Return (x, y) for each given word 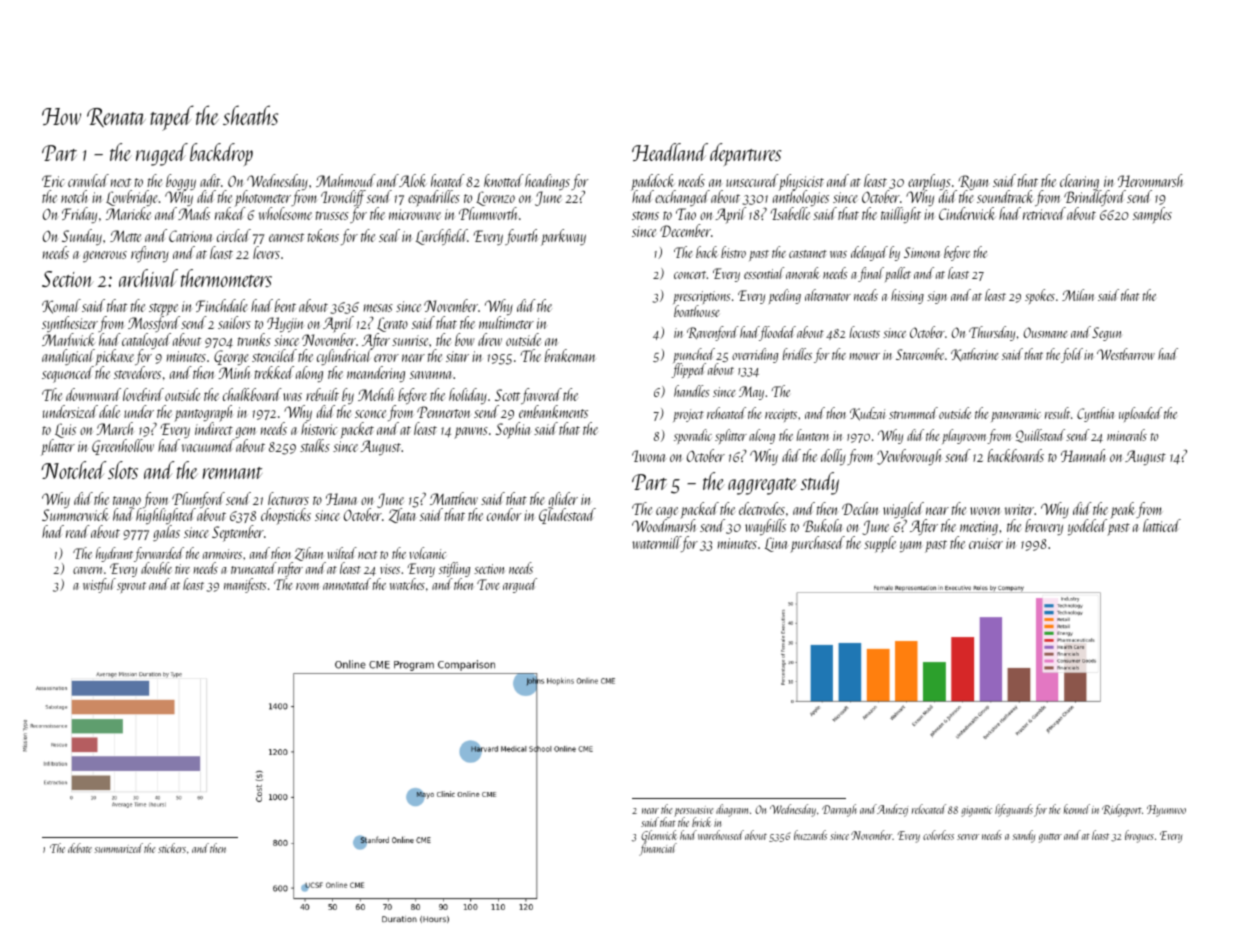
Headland (670, 152)
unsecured (752, 180)
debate (80, 848)
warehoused (721, 835)
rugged (162, 154)
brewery (1044, 527)
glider (563, 500)
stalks (315, 445)
